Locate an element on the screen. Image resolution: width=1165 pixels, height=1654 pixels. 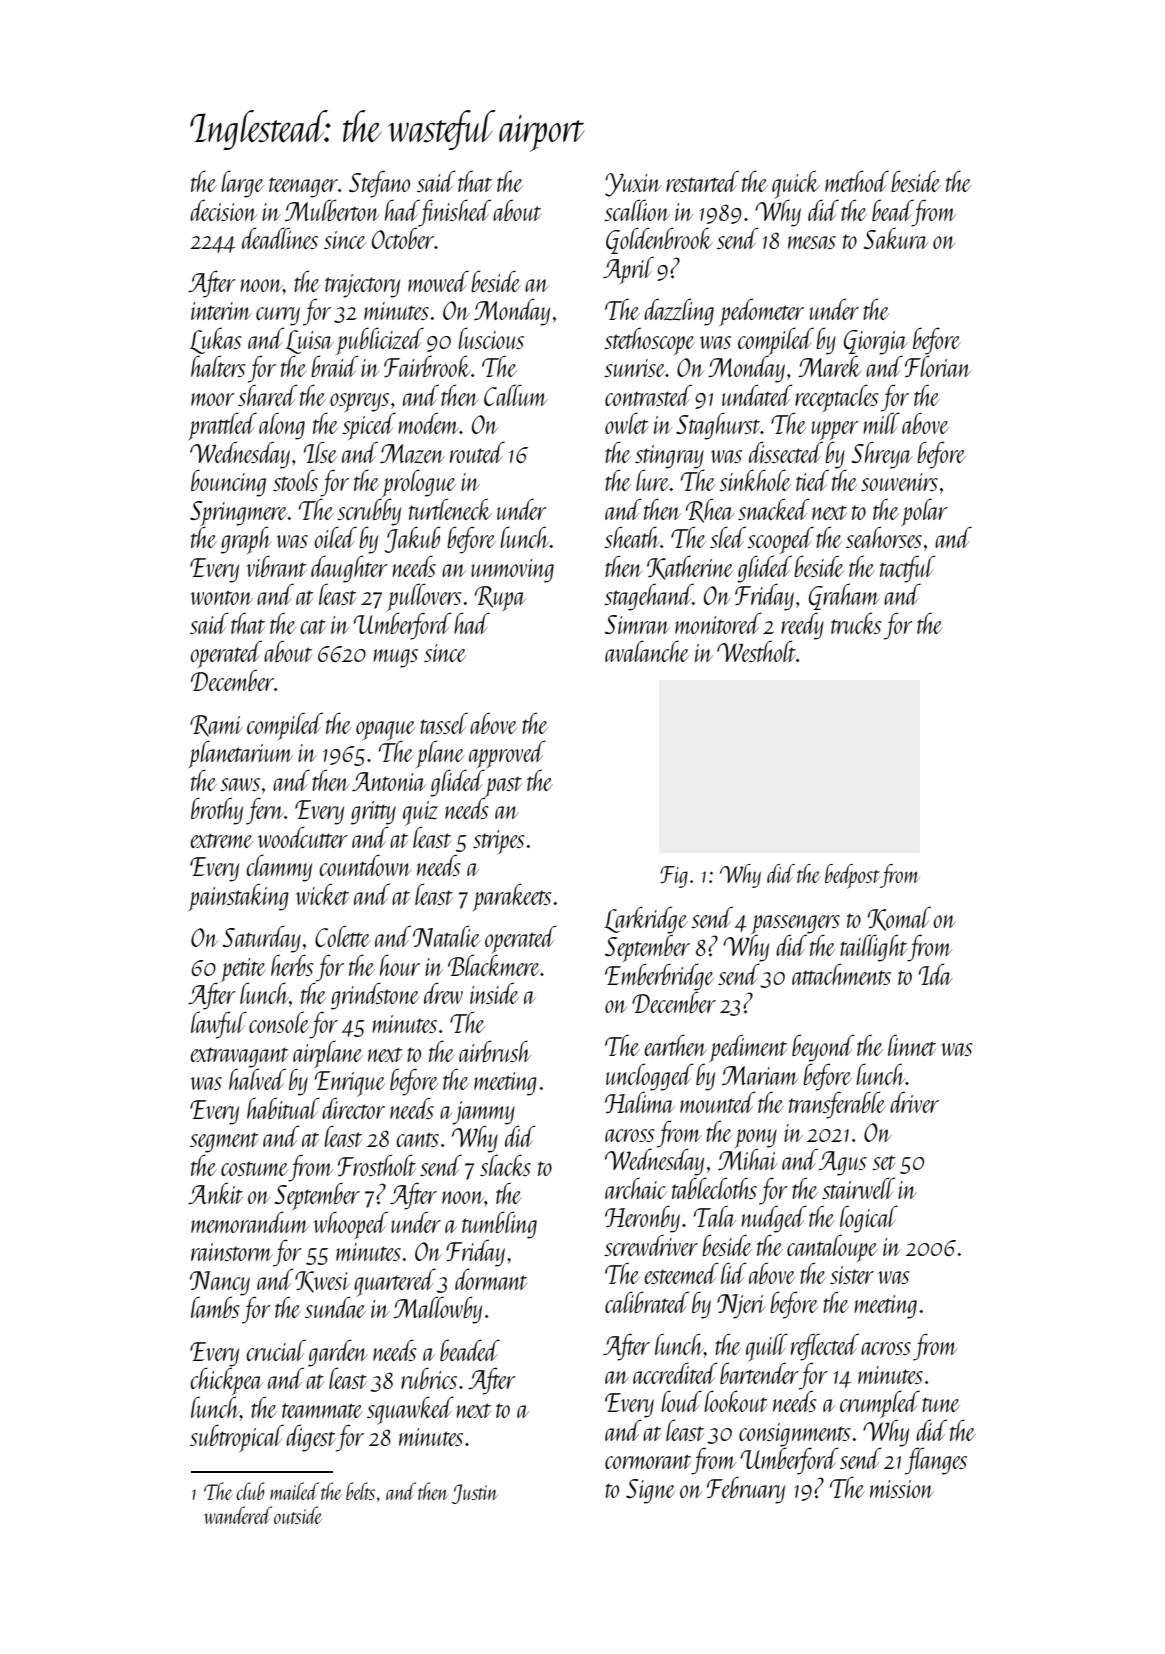
Emberbridge is located at coordinates (659, 977).
